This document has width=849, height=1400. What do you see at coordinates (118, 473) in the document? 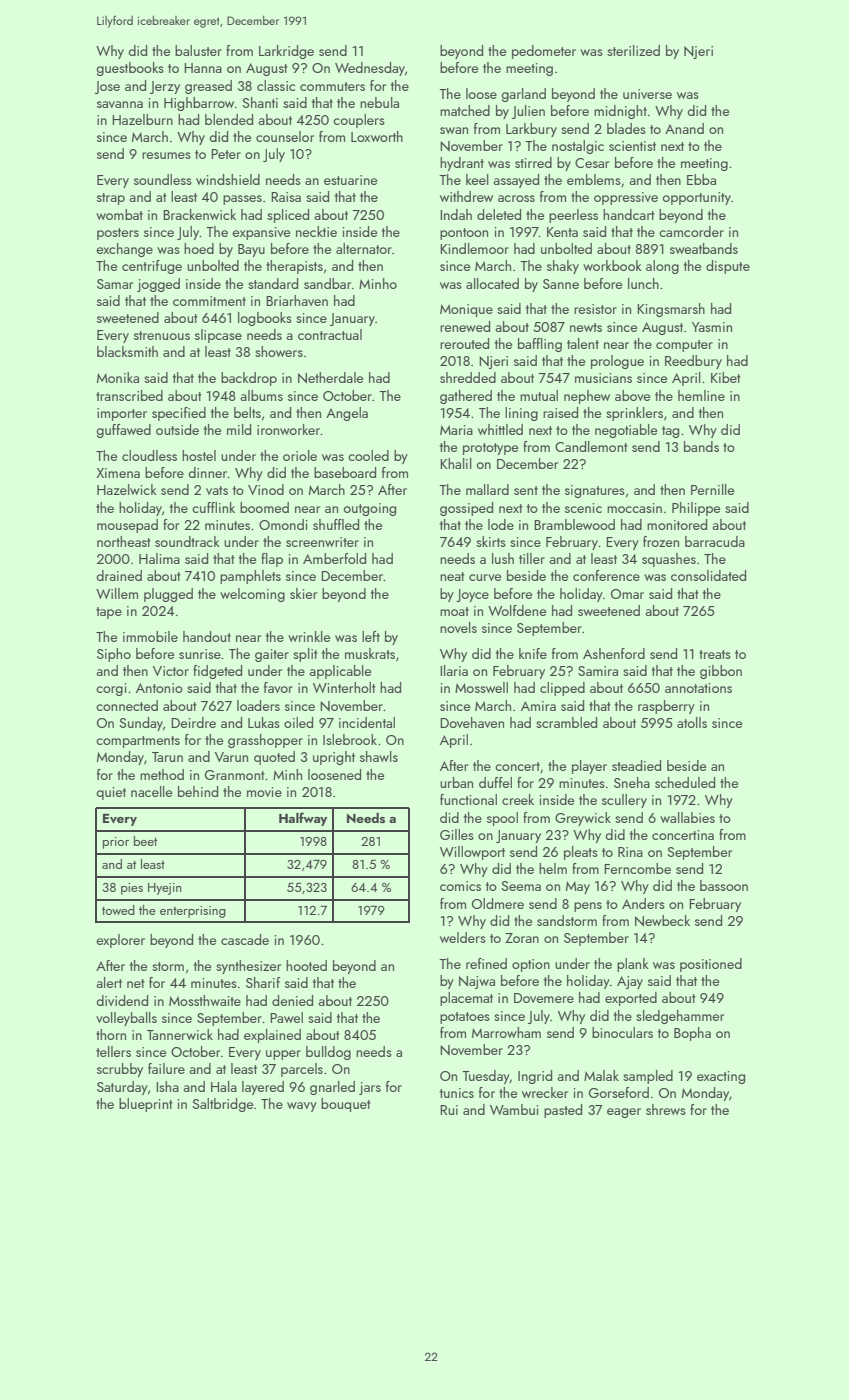
I see `Ximena` at bounding box center [118, 473].
